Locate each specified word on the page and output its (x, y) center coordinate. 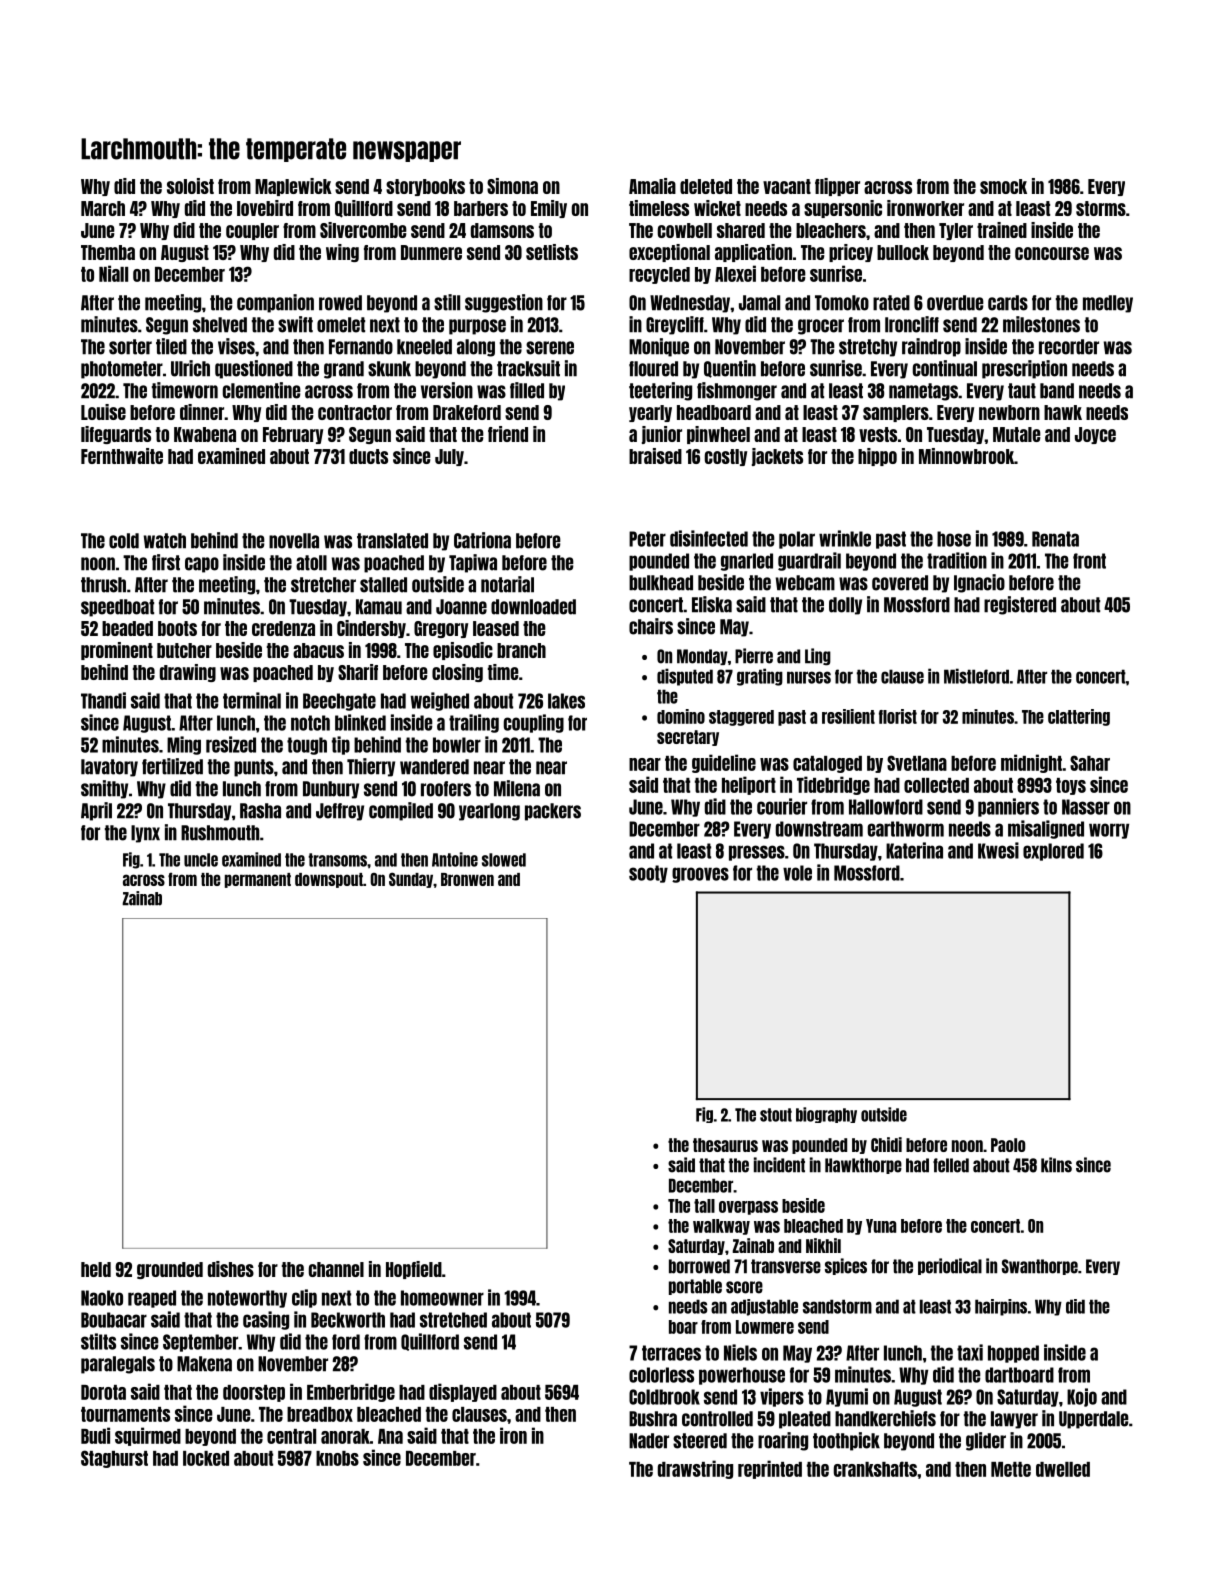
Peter (647, 539)
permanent (258, 880)
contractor (355, 412)
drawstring (695, 1469)
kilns (1056, 1165)
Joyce (1095, 435)
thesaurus (725, 1145)
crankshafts (875, 1469)
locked (206, 1458)
